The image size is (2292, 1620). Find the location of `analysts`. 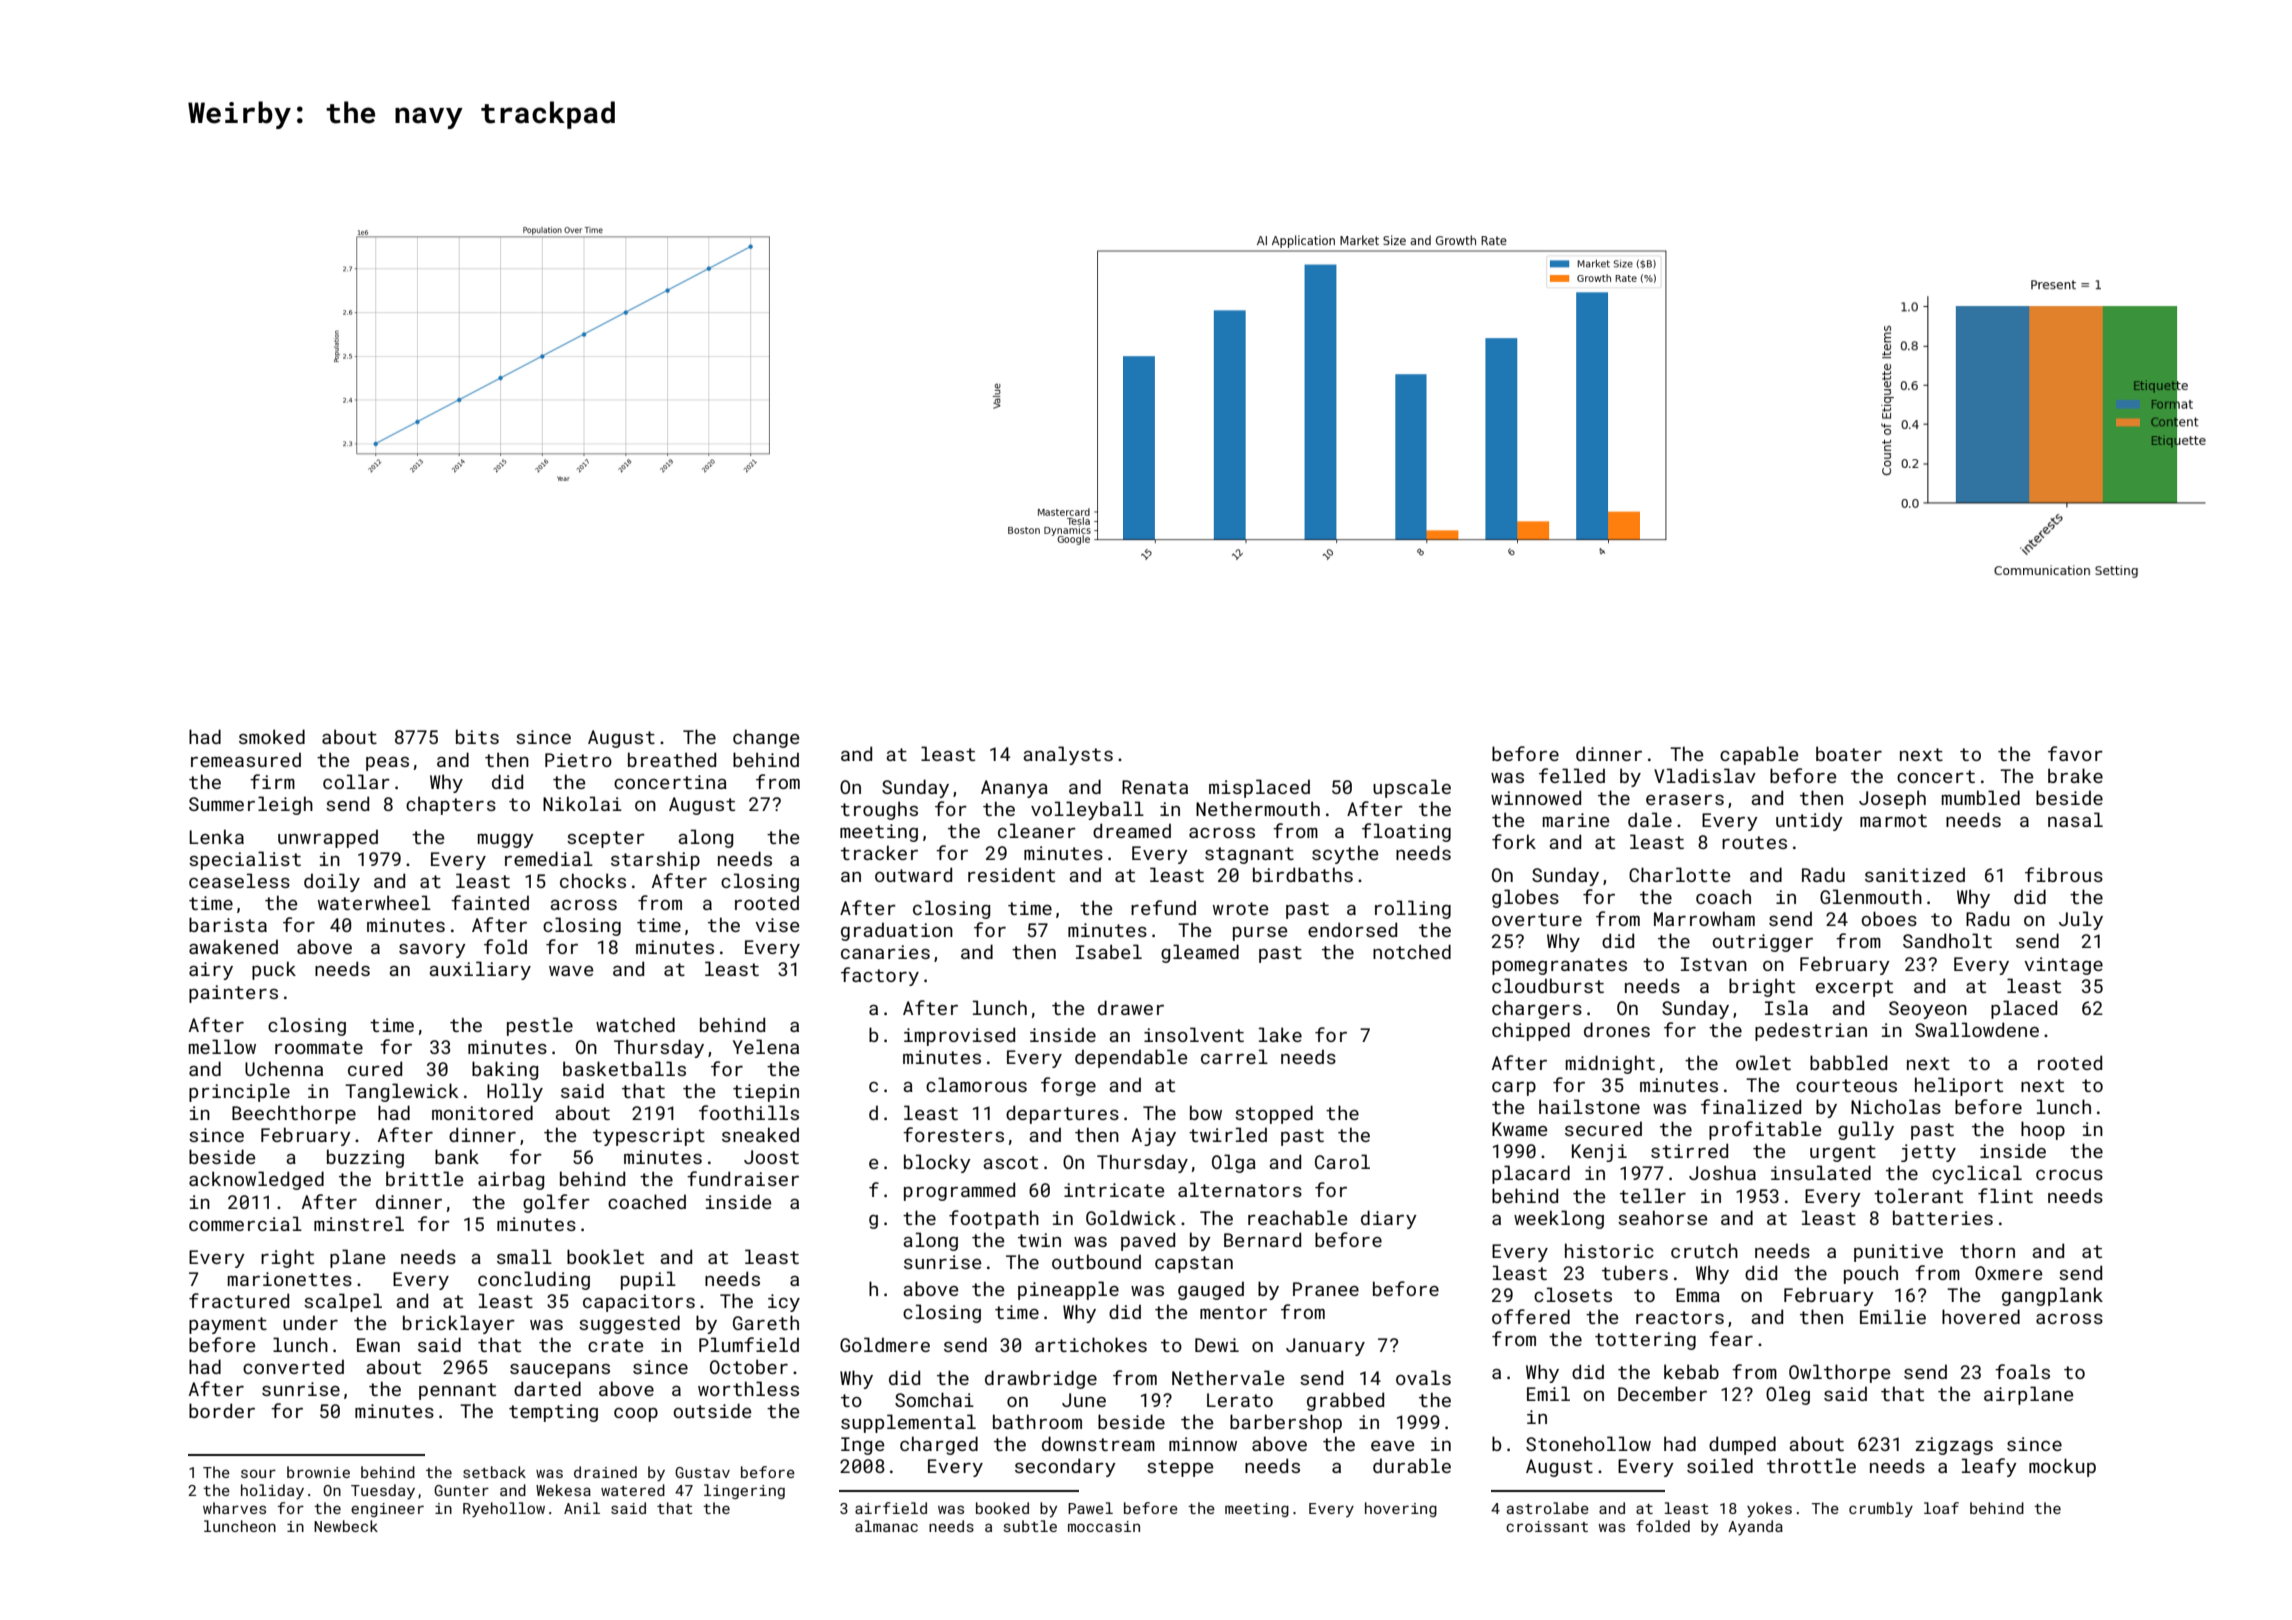

analysts is located at coordinates (1068, 755).
